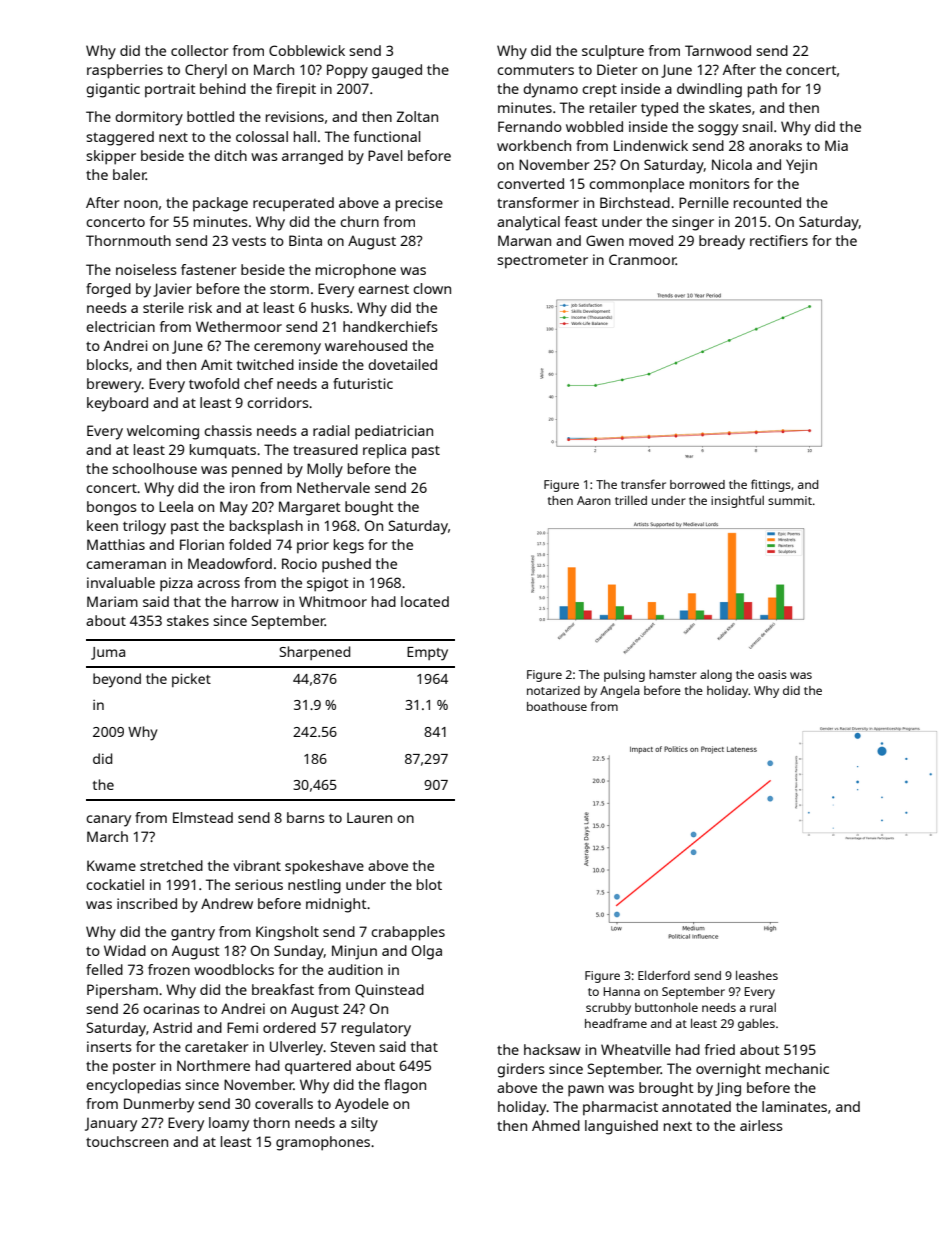 Image resolution: width=952 pixels, height=1233 pixels. Describe the element at coordinates (427, 654) in the document. I see `Empty` at that location.
